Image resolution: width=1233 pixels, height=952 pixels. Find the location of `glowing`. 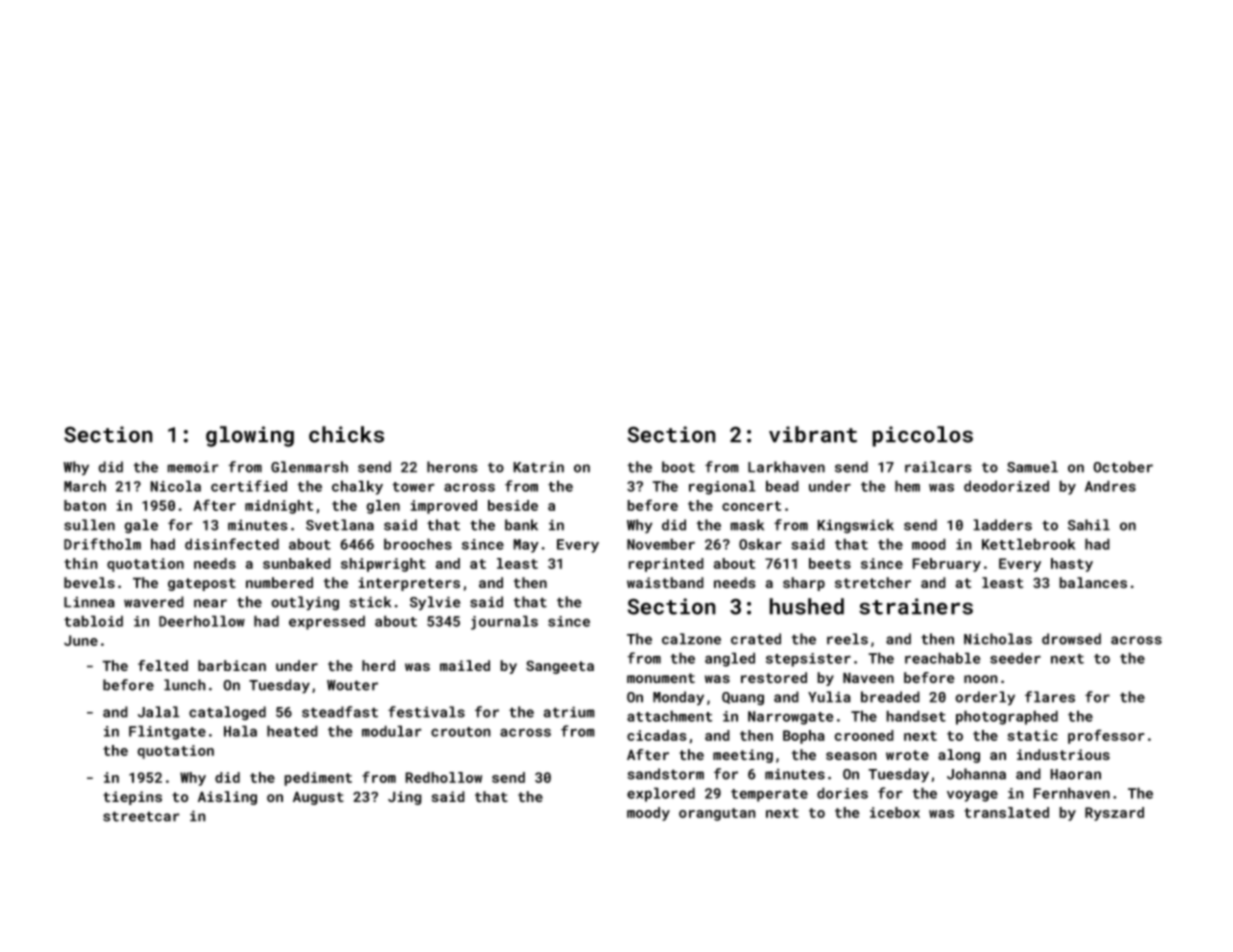

glowing is located at coordinates (250, 436).
